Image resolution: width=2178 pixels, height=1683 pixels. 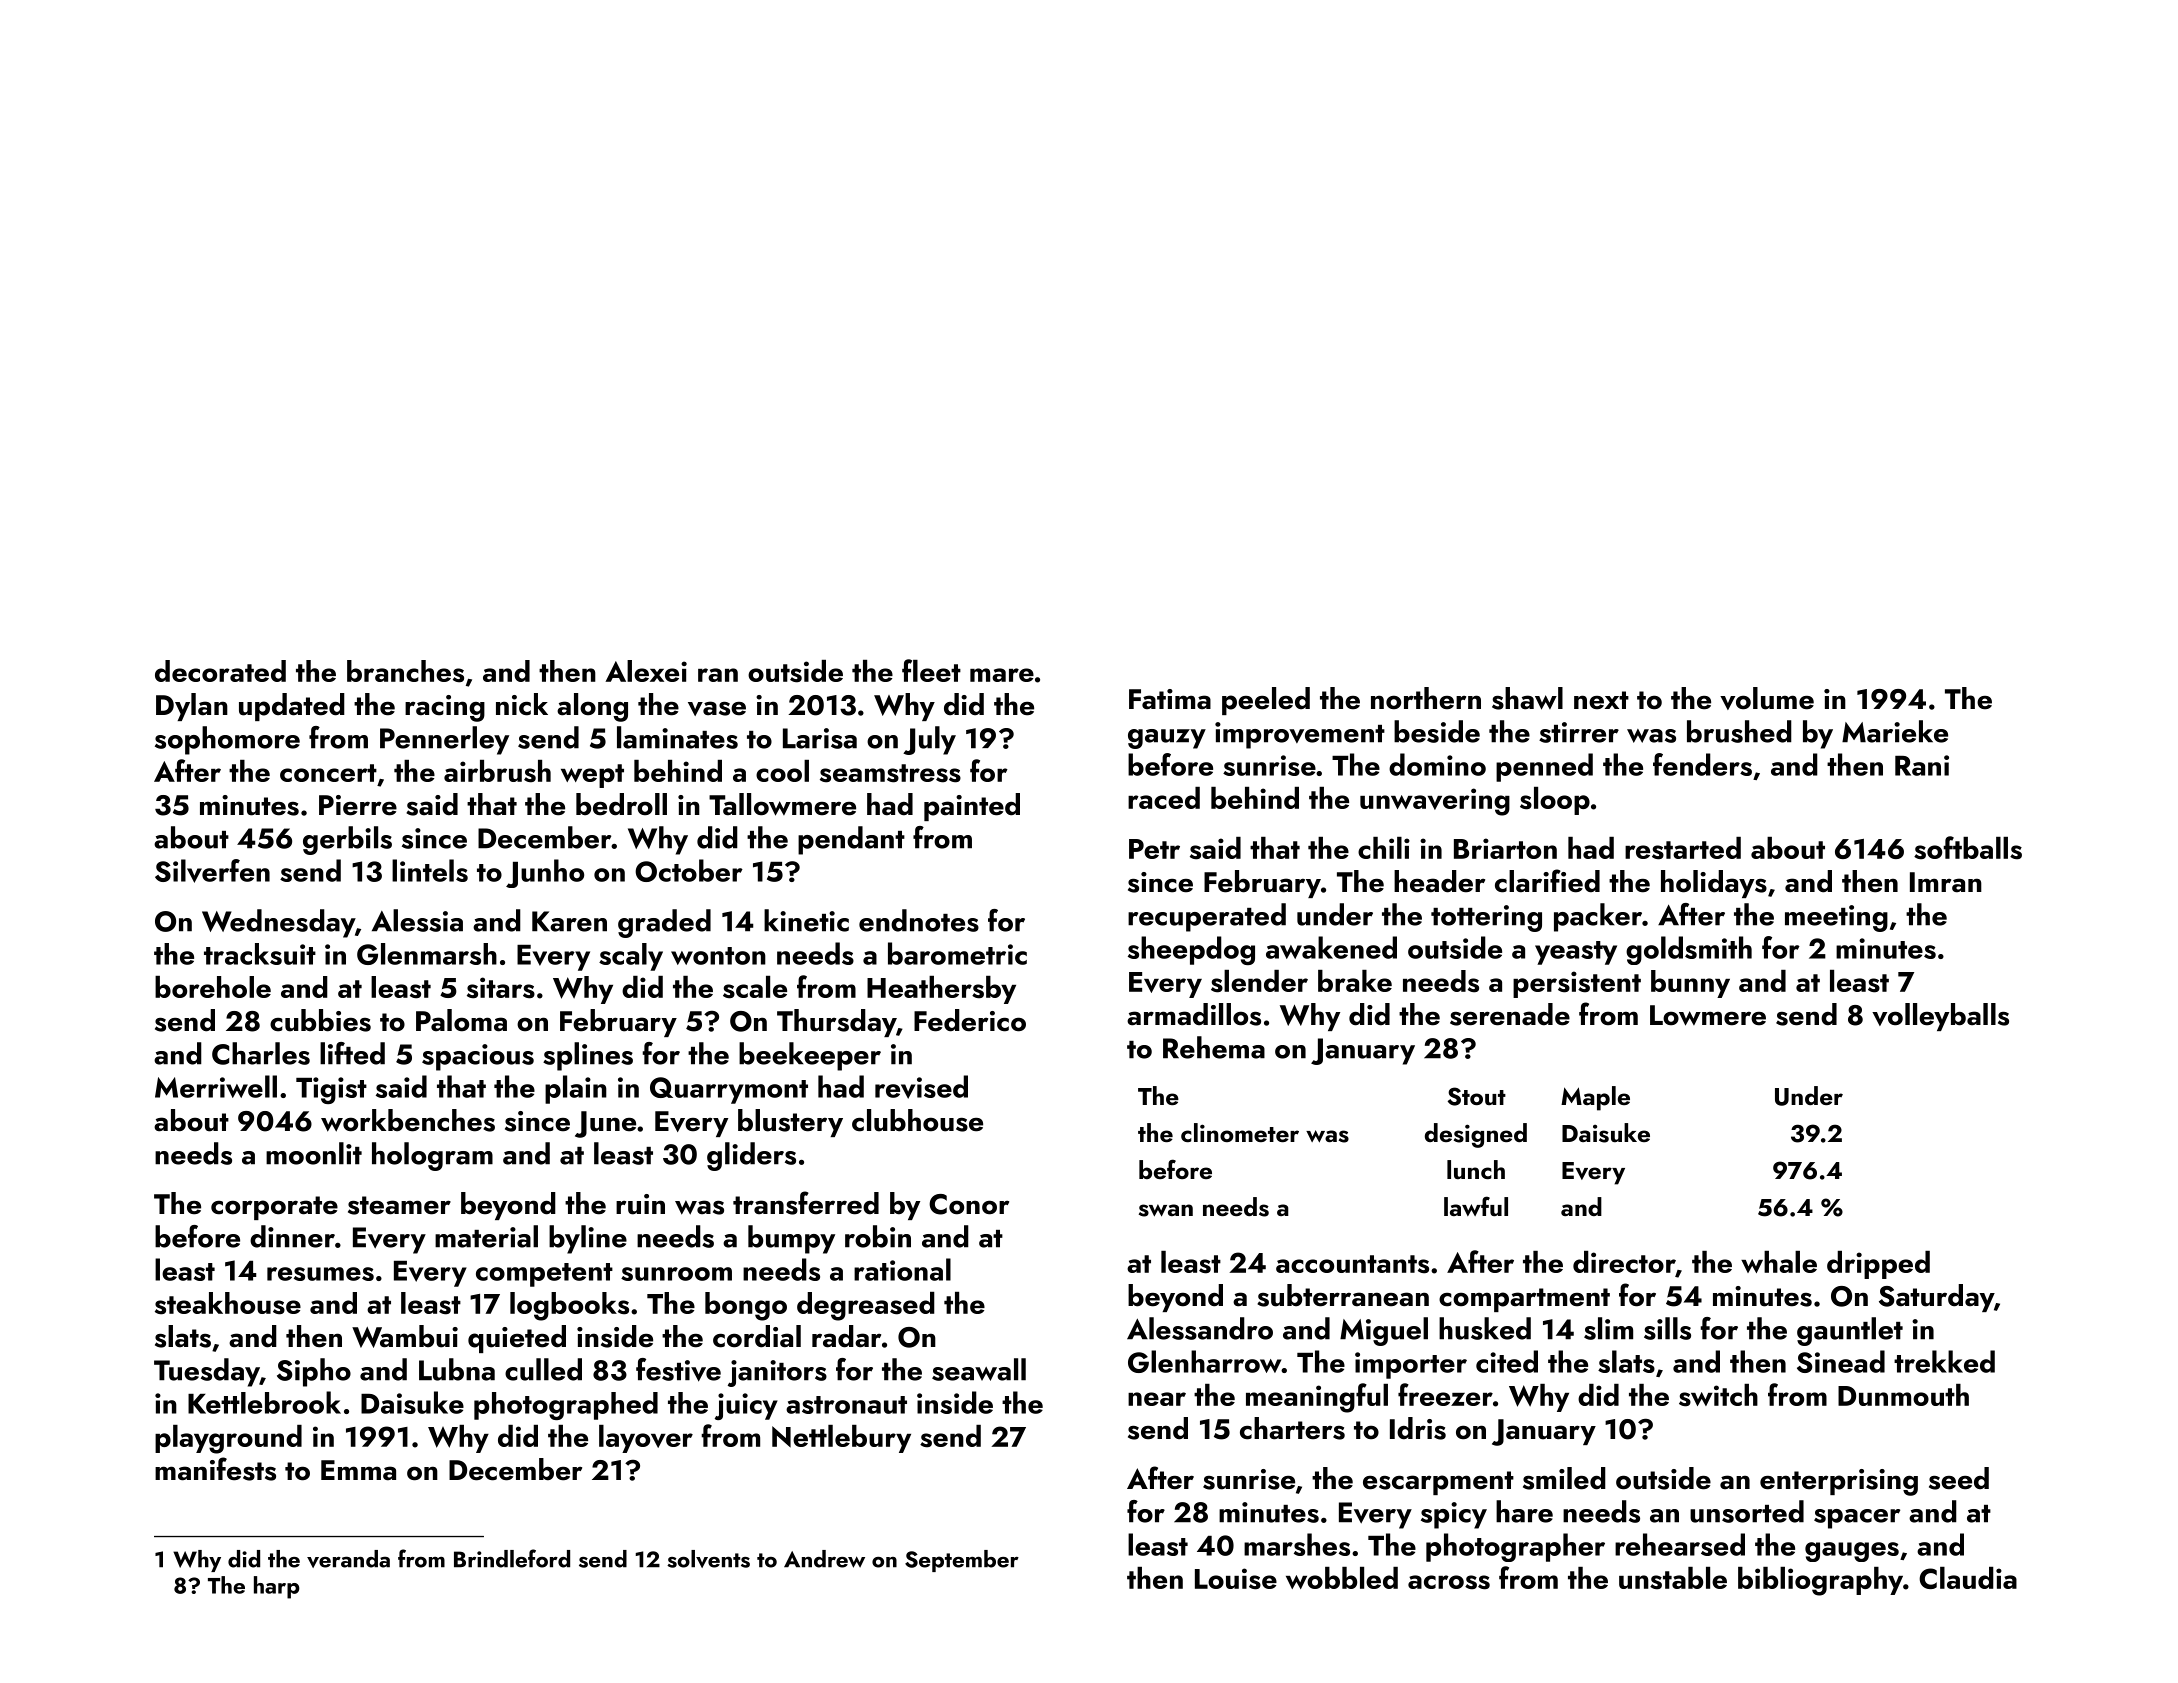 I want to click on bibliography, so click(x=1820, y=1581).
